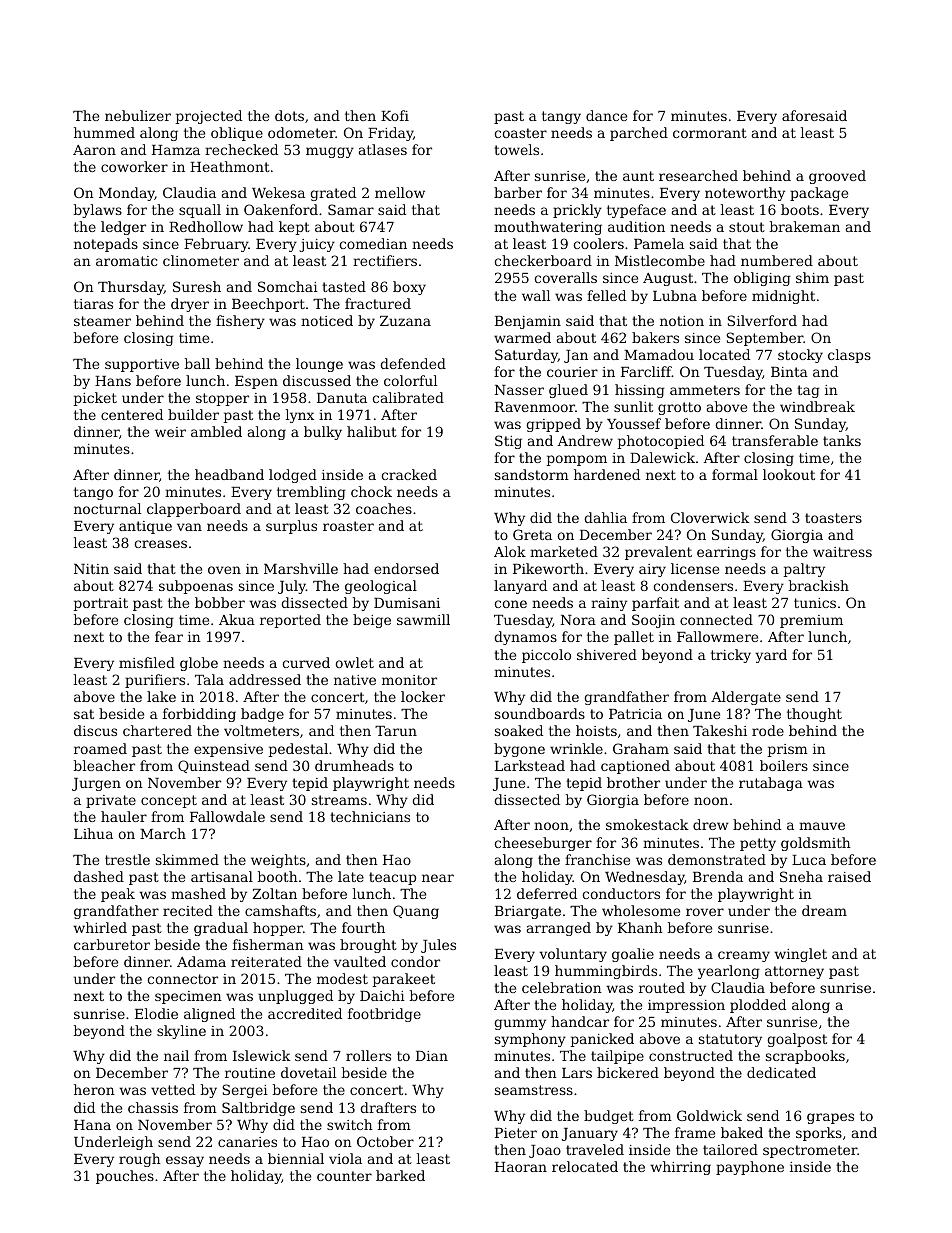 The width and height of the image is (952, 1233). Describe the element at coordinates (762, 279) in the image. I see `obliging` at that location.
